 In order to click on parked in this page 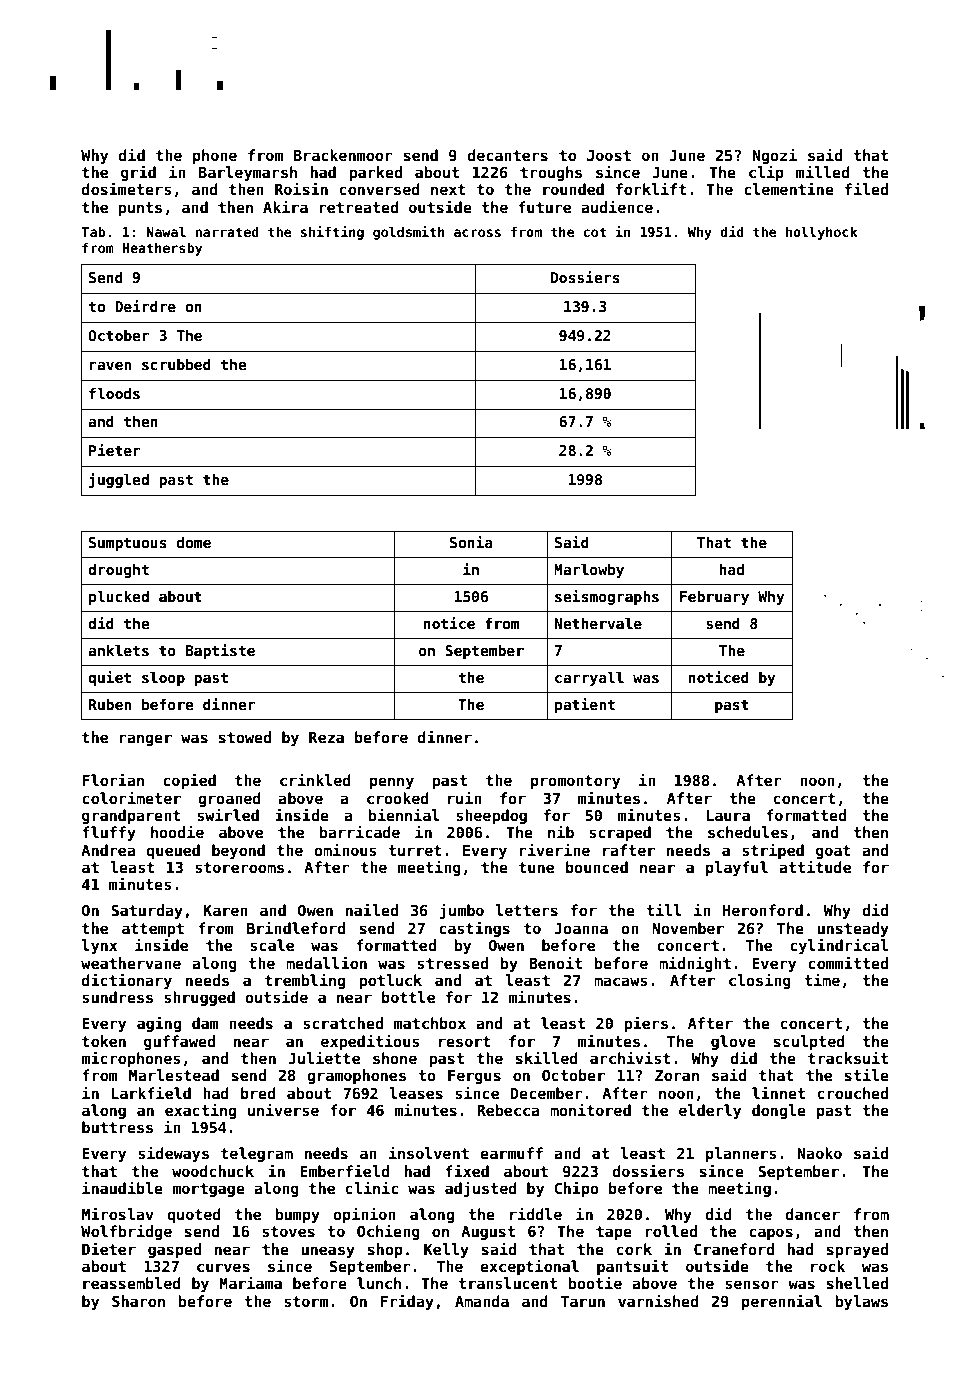, I will do `click(375, 173)`.
